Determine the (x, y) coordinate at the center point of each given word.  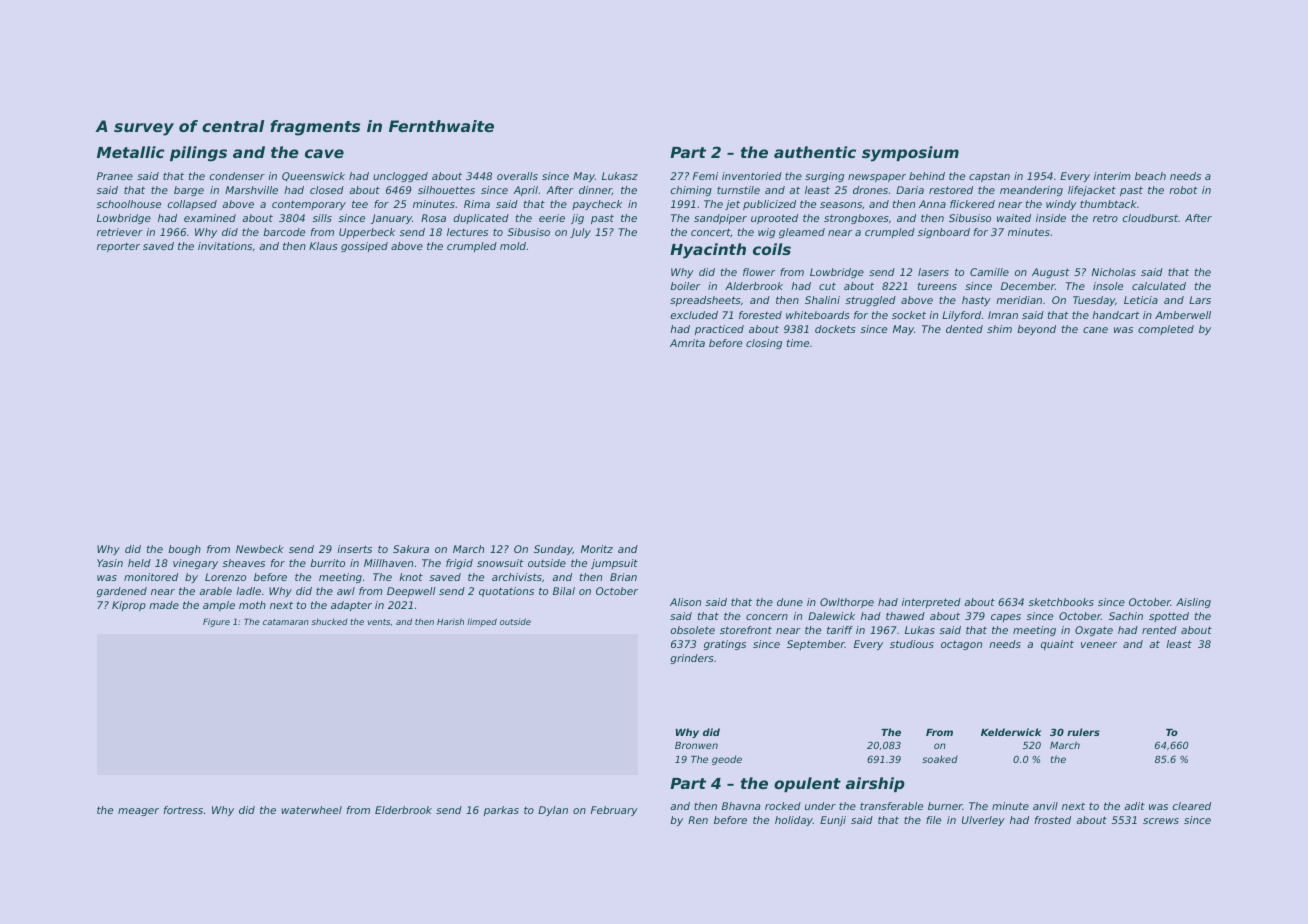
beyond (1036, 330)
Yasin (110, 563)
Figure (216, 622)
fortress (183, 810)
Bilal (564, 591)
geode (727, 760)
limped (482, 622)
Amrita (687, 343)
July (580, 233)
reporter (118, 247)
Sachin (1126, 616)
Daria (910, 190)
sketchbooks (1061, 602)
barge (189, 191)
